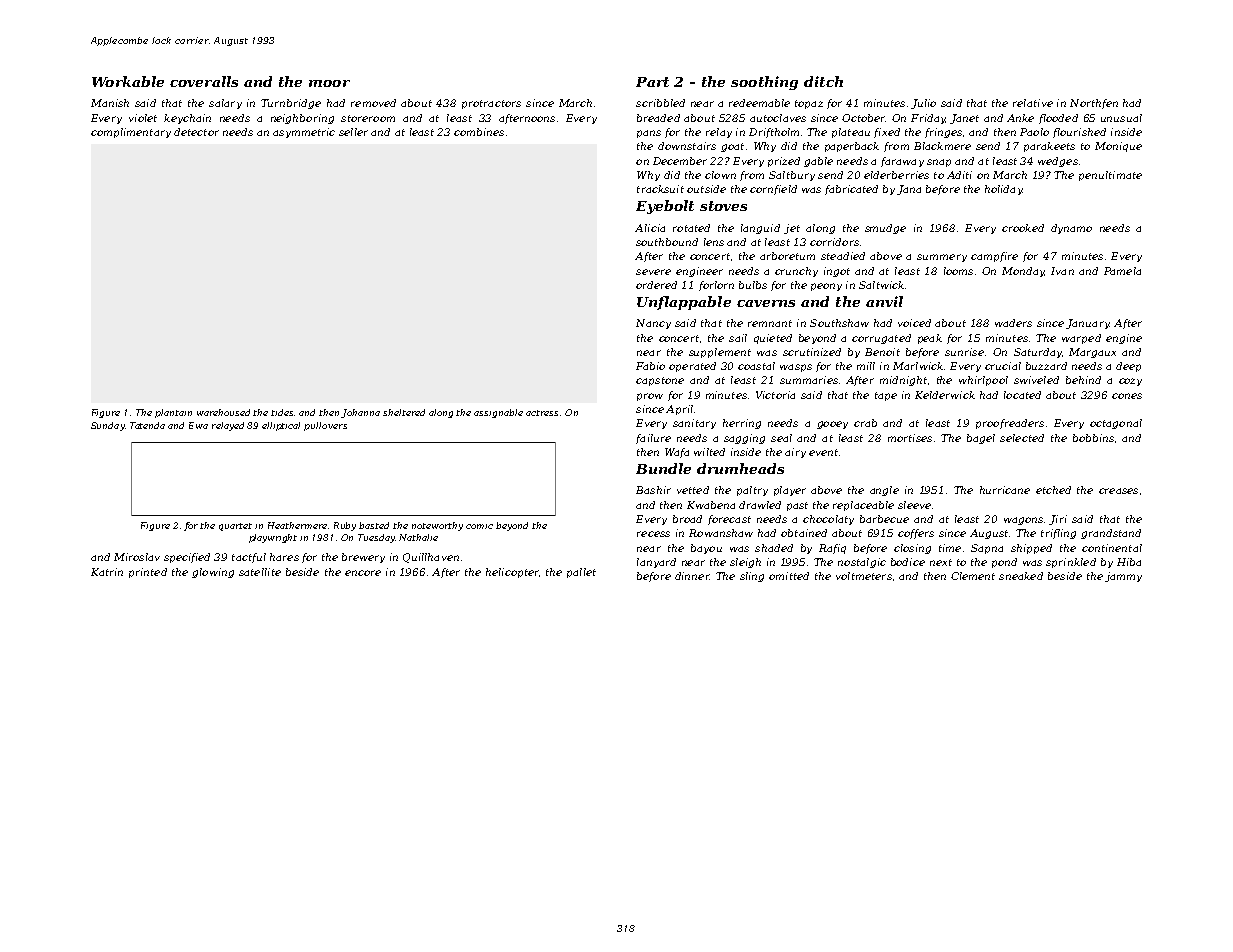 Image resolution: width=1233 pixels, height=952 pixels. Describe the element at coordinates (173, 413) in the screenshot. I see `plantain` at that location.
